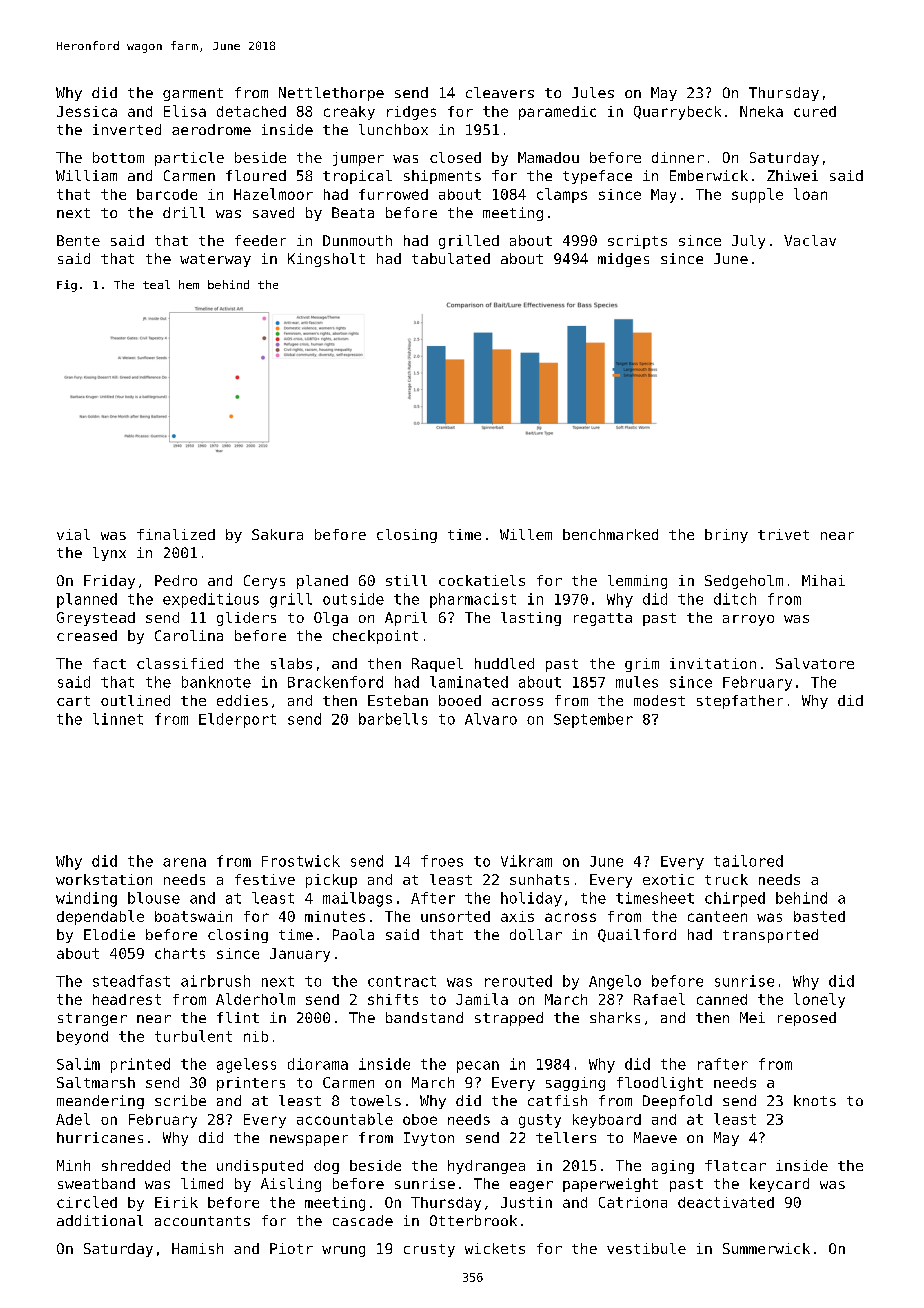  Describe the element at coordinates (637, 242) in the image. I see `scripts` at that location.
